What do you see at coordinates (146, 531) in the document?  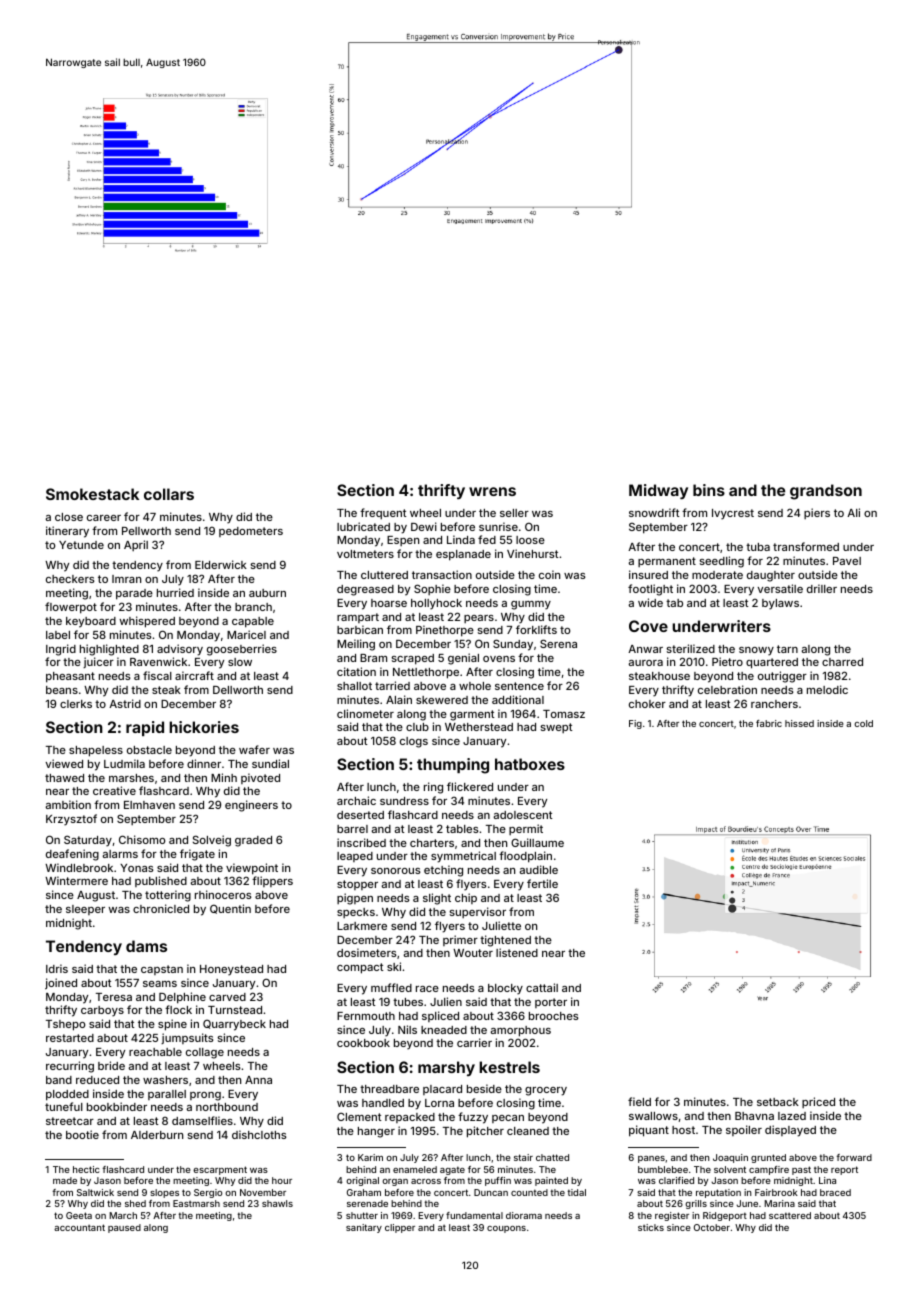 I see `Pellworth` at bounding box center [146, 531].
